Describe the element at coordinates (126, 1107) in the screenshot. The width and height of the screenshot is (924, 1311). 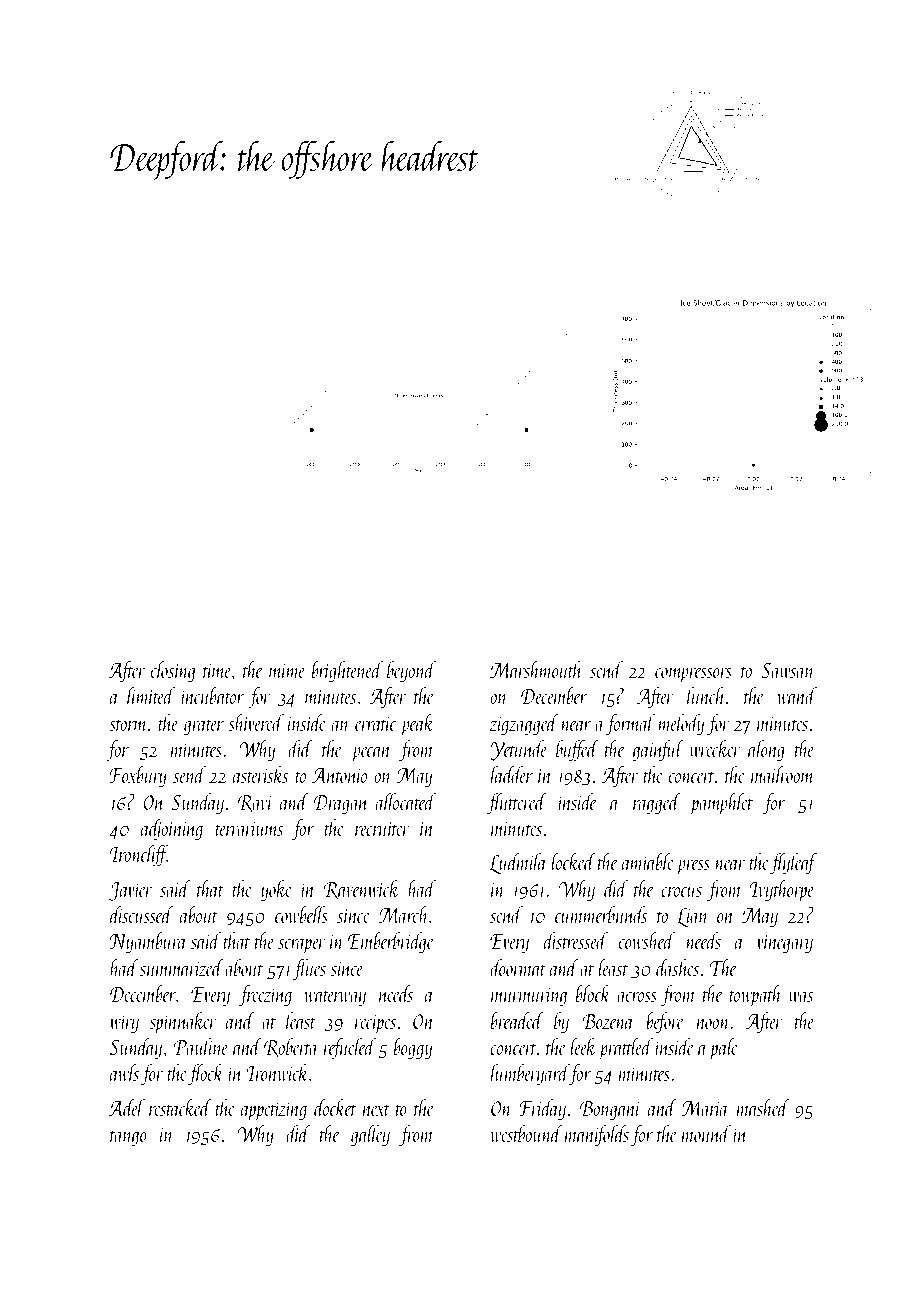
I see `Adel` at that location.
